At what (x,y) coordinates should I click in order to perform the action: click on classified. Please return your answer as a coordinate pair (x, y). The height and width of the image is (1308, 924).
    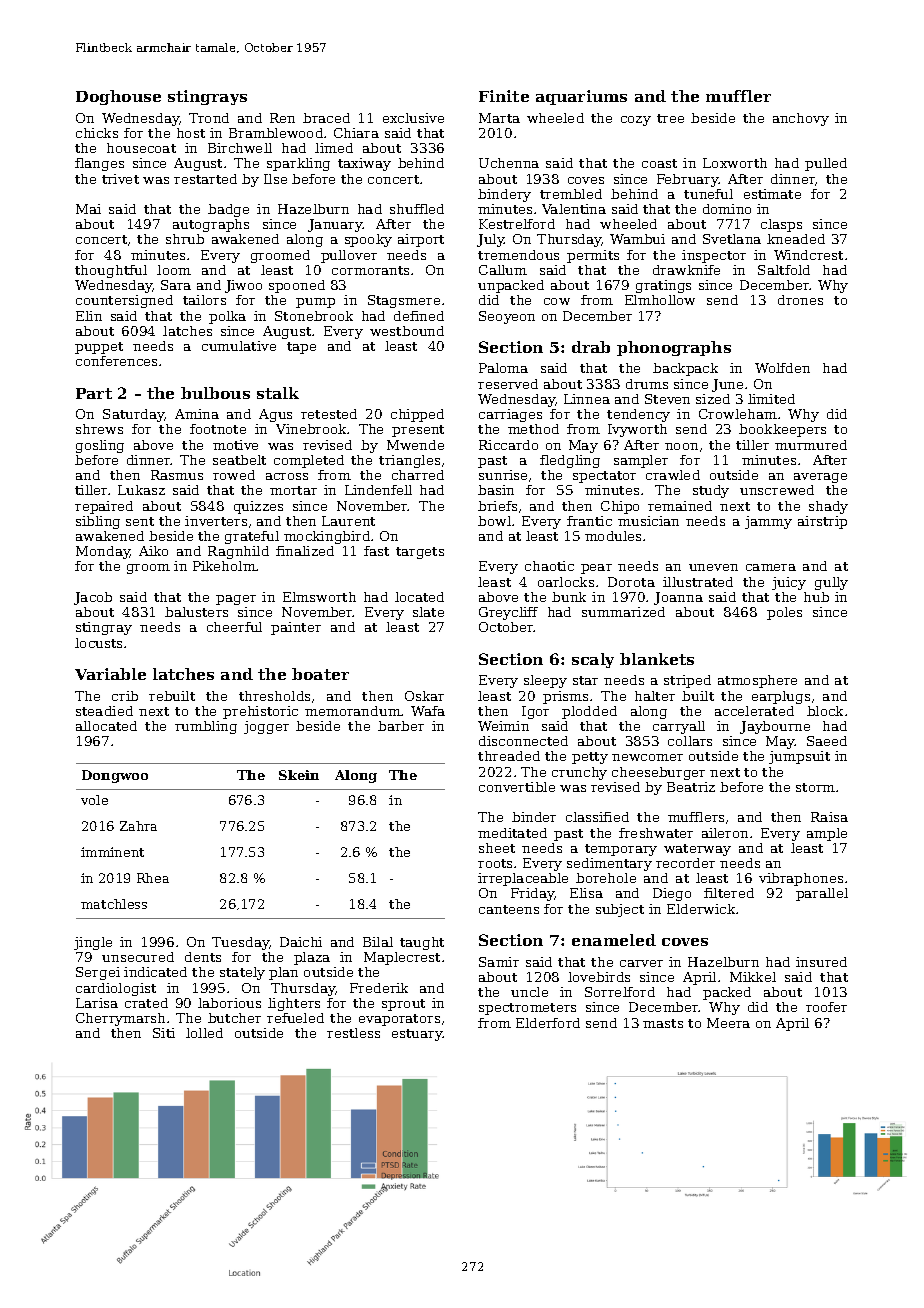
    Looking at the image, I should click on (597, 817).
